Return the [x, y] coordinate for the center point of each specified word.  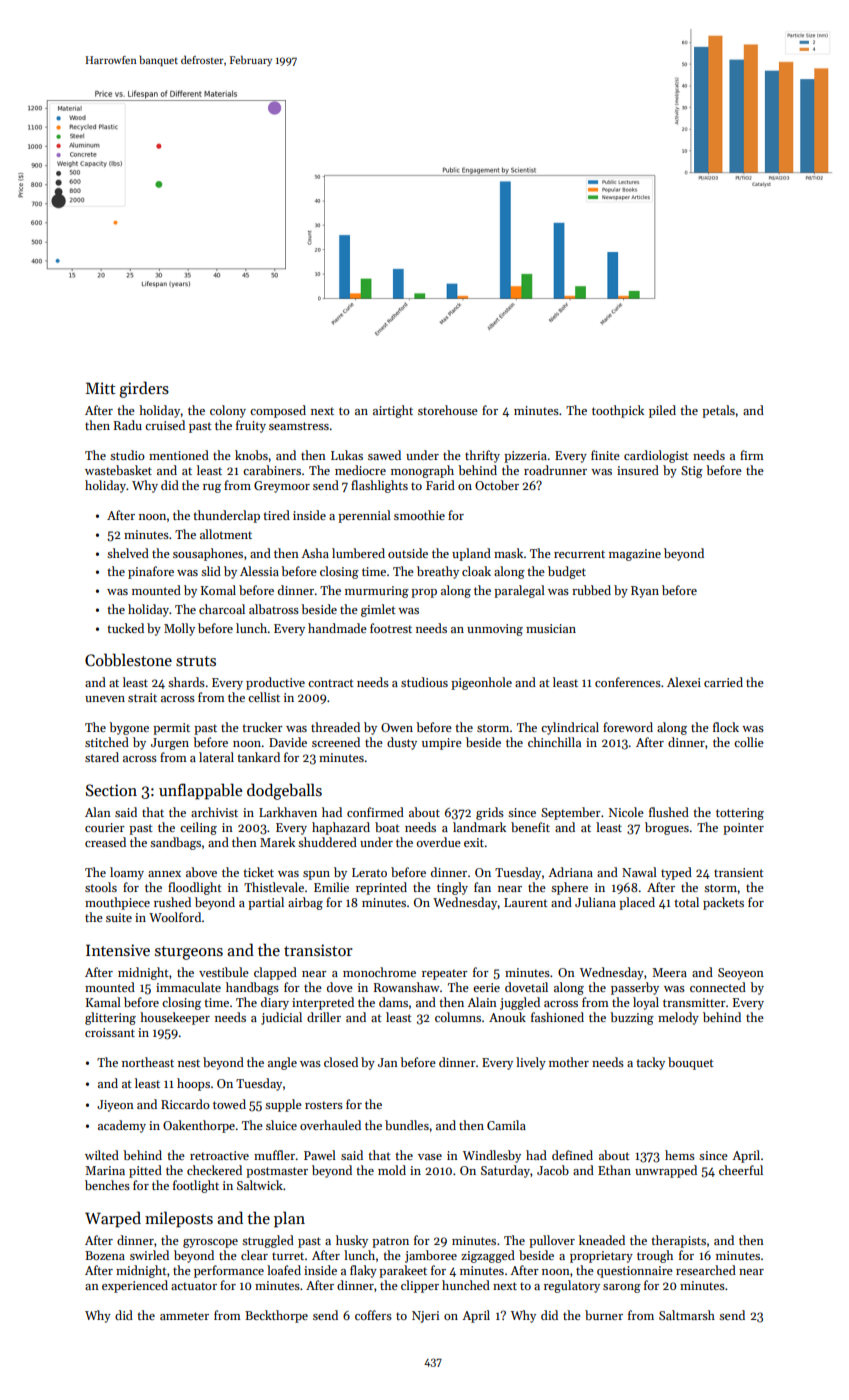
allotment [226, 534]
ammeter [184, 1316]
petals [718, 411]
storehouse [448, 410]
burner [604, 1315]
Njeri [425, 1317]
